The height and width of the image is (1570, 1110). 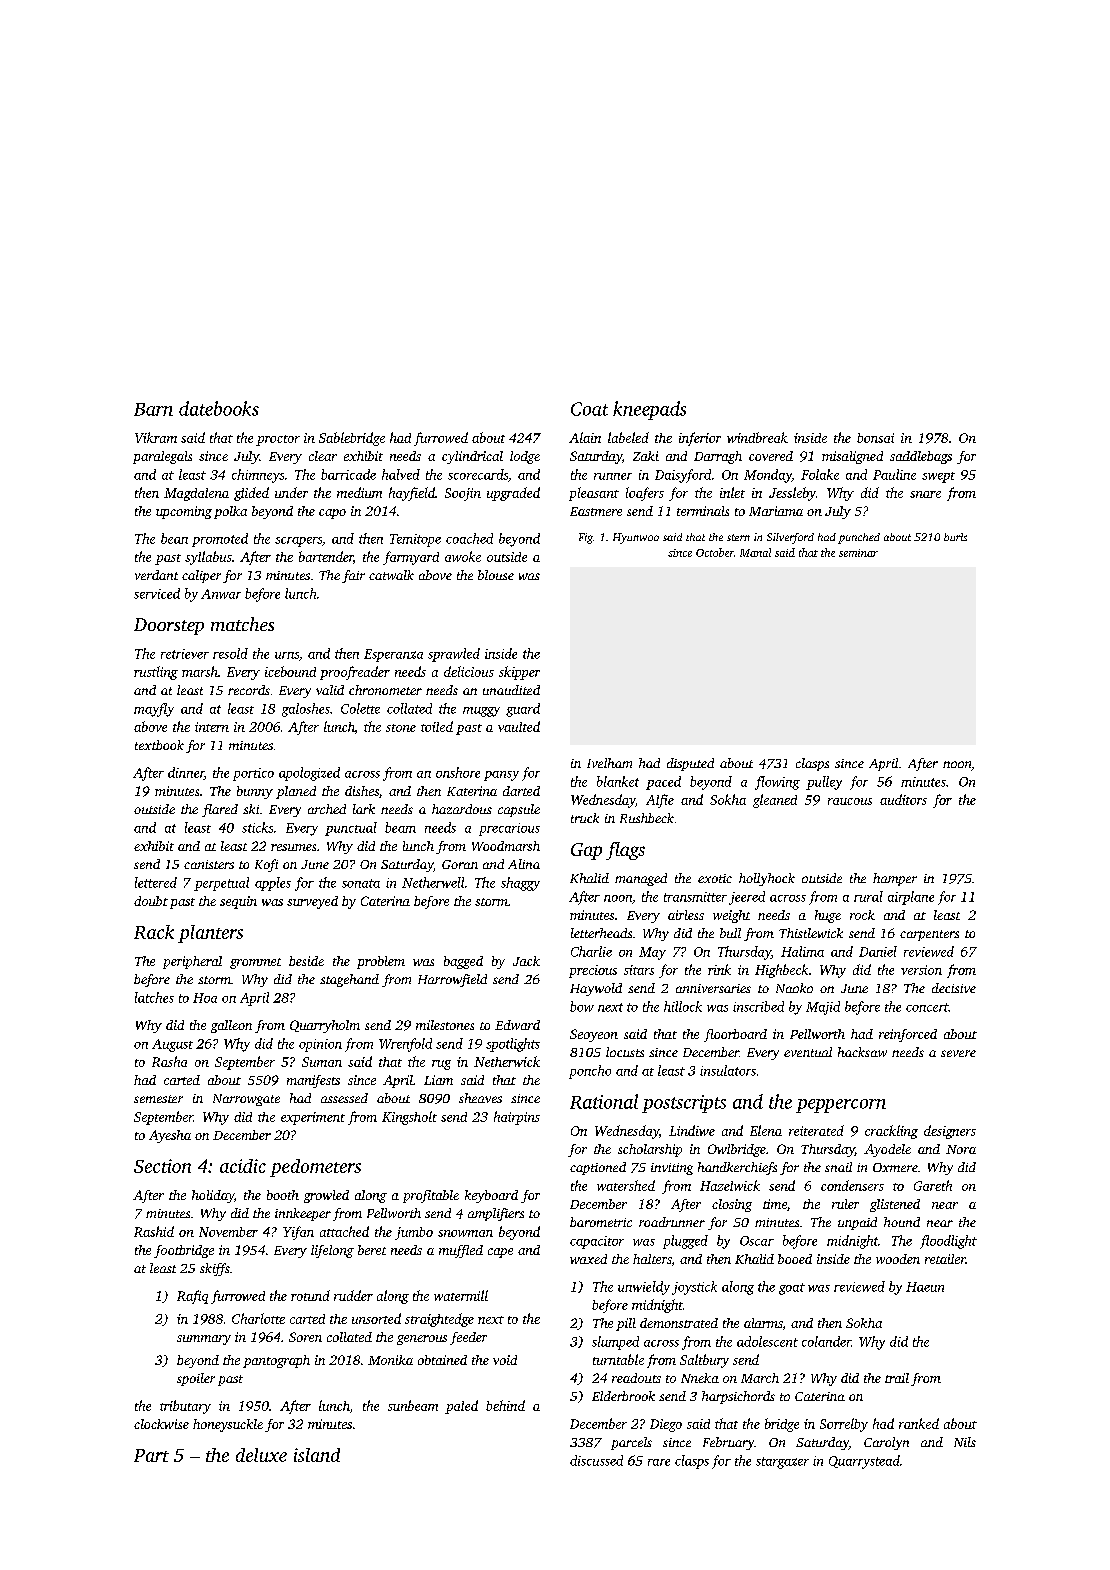 I want to click on snare, so click(x=925, y=494).
